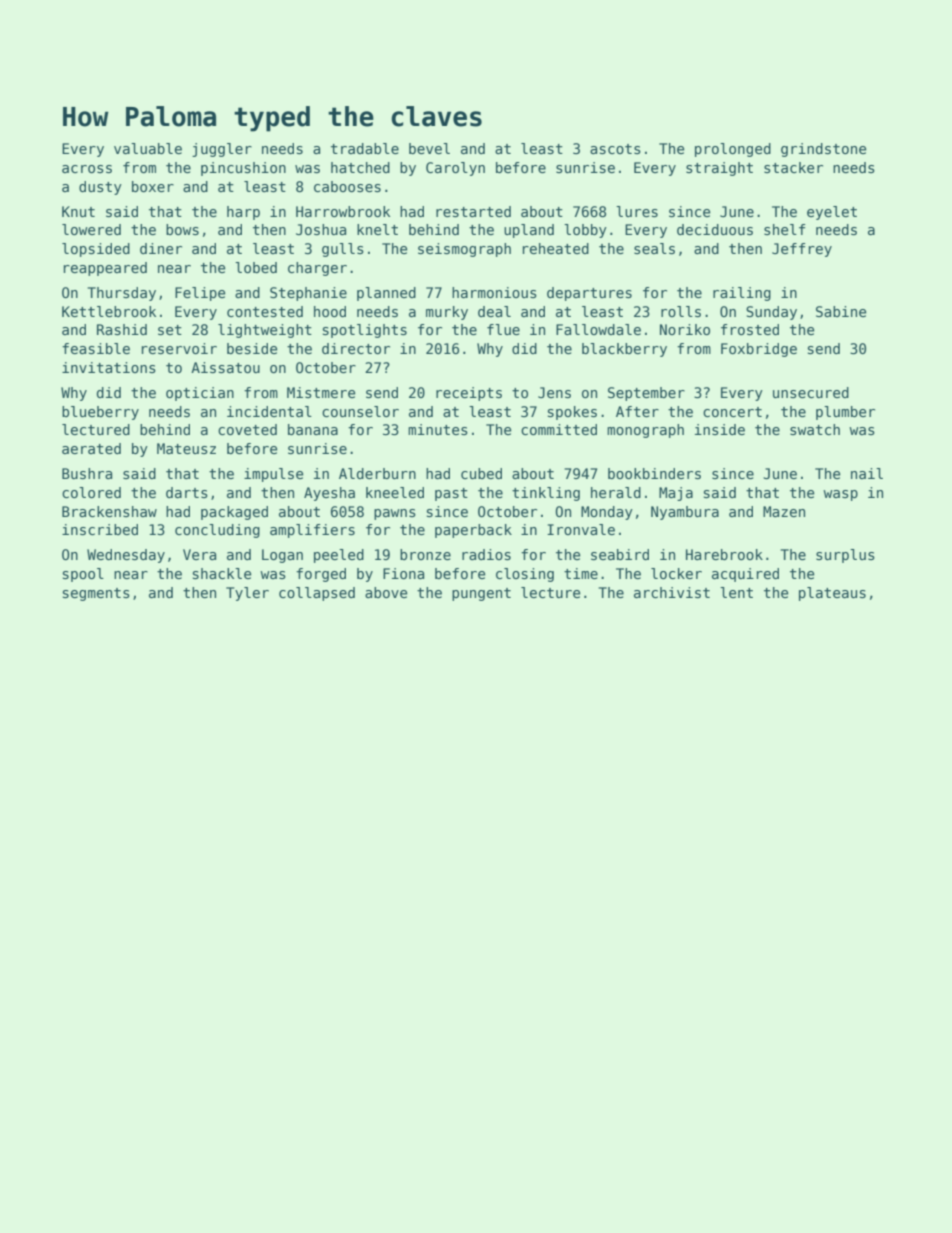 This screenshot has height=1233, width=952. I want to click on Fallowdale, so click(598, 329).
